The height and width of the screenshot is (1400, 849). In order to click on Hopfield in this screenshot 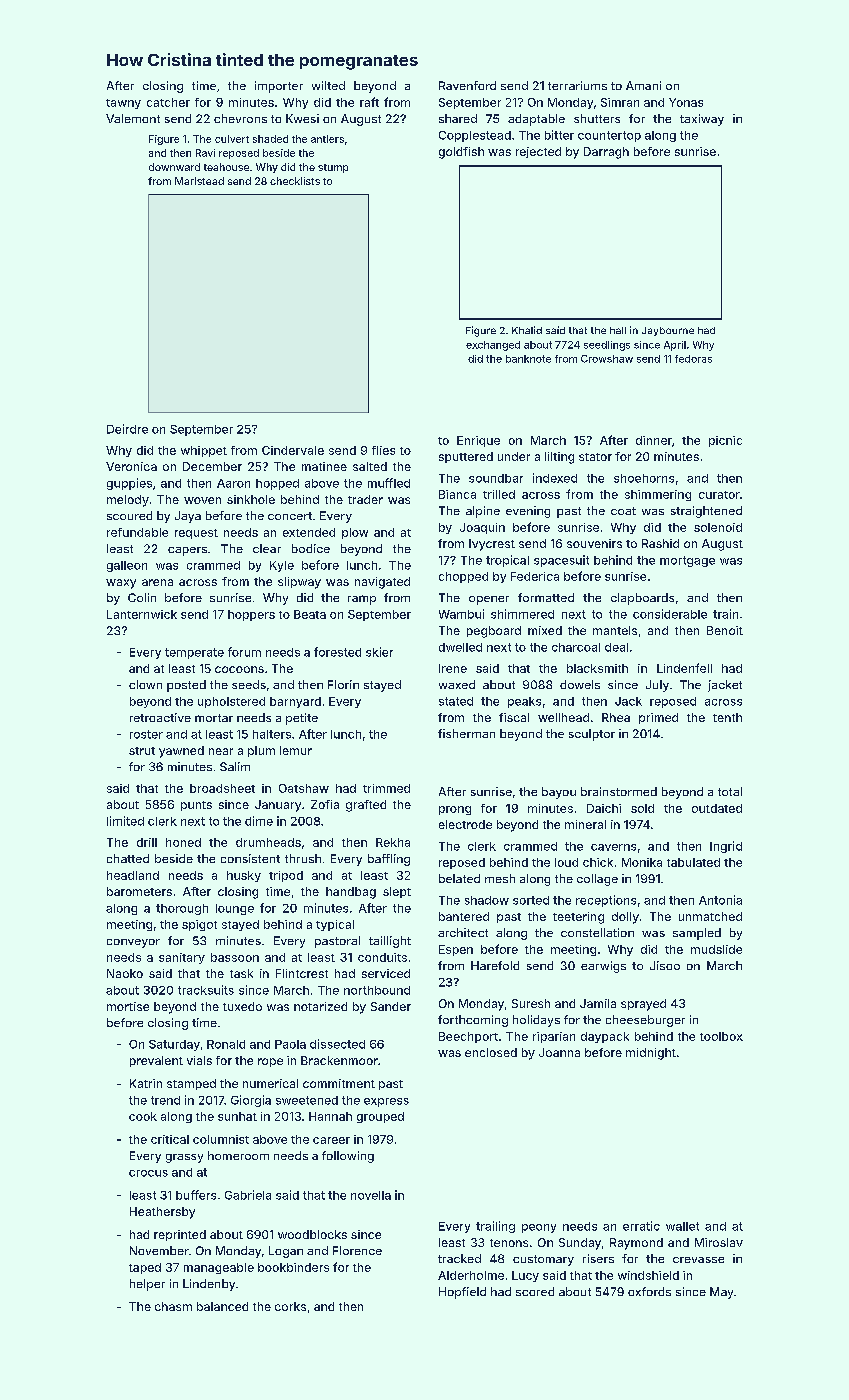, I will do `click(462, 1293)`.
